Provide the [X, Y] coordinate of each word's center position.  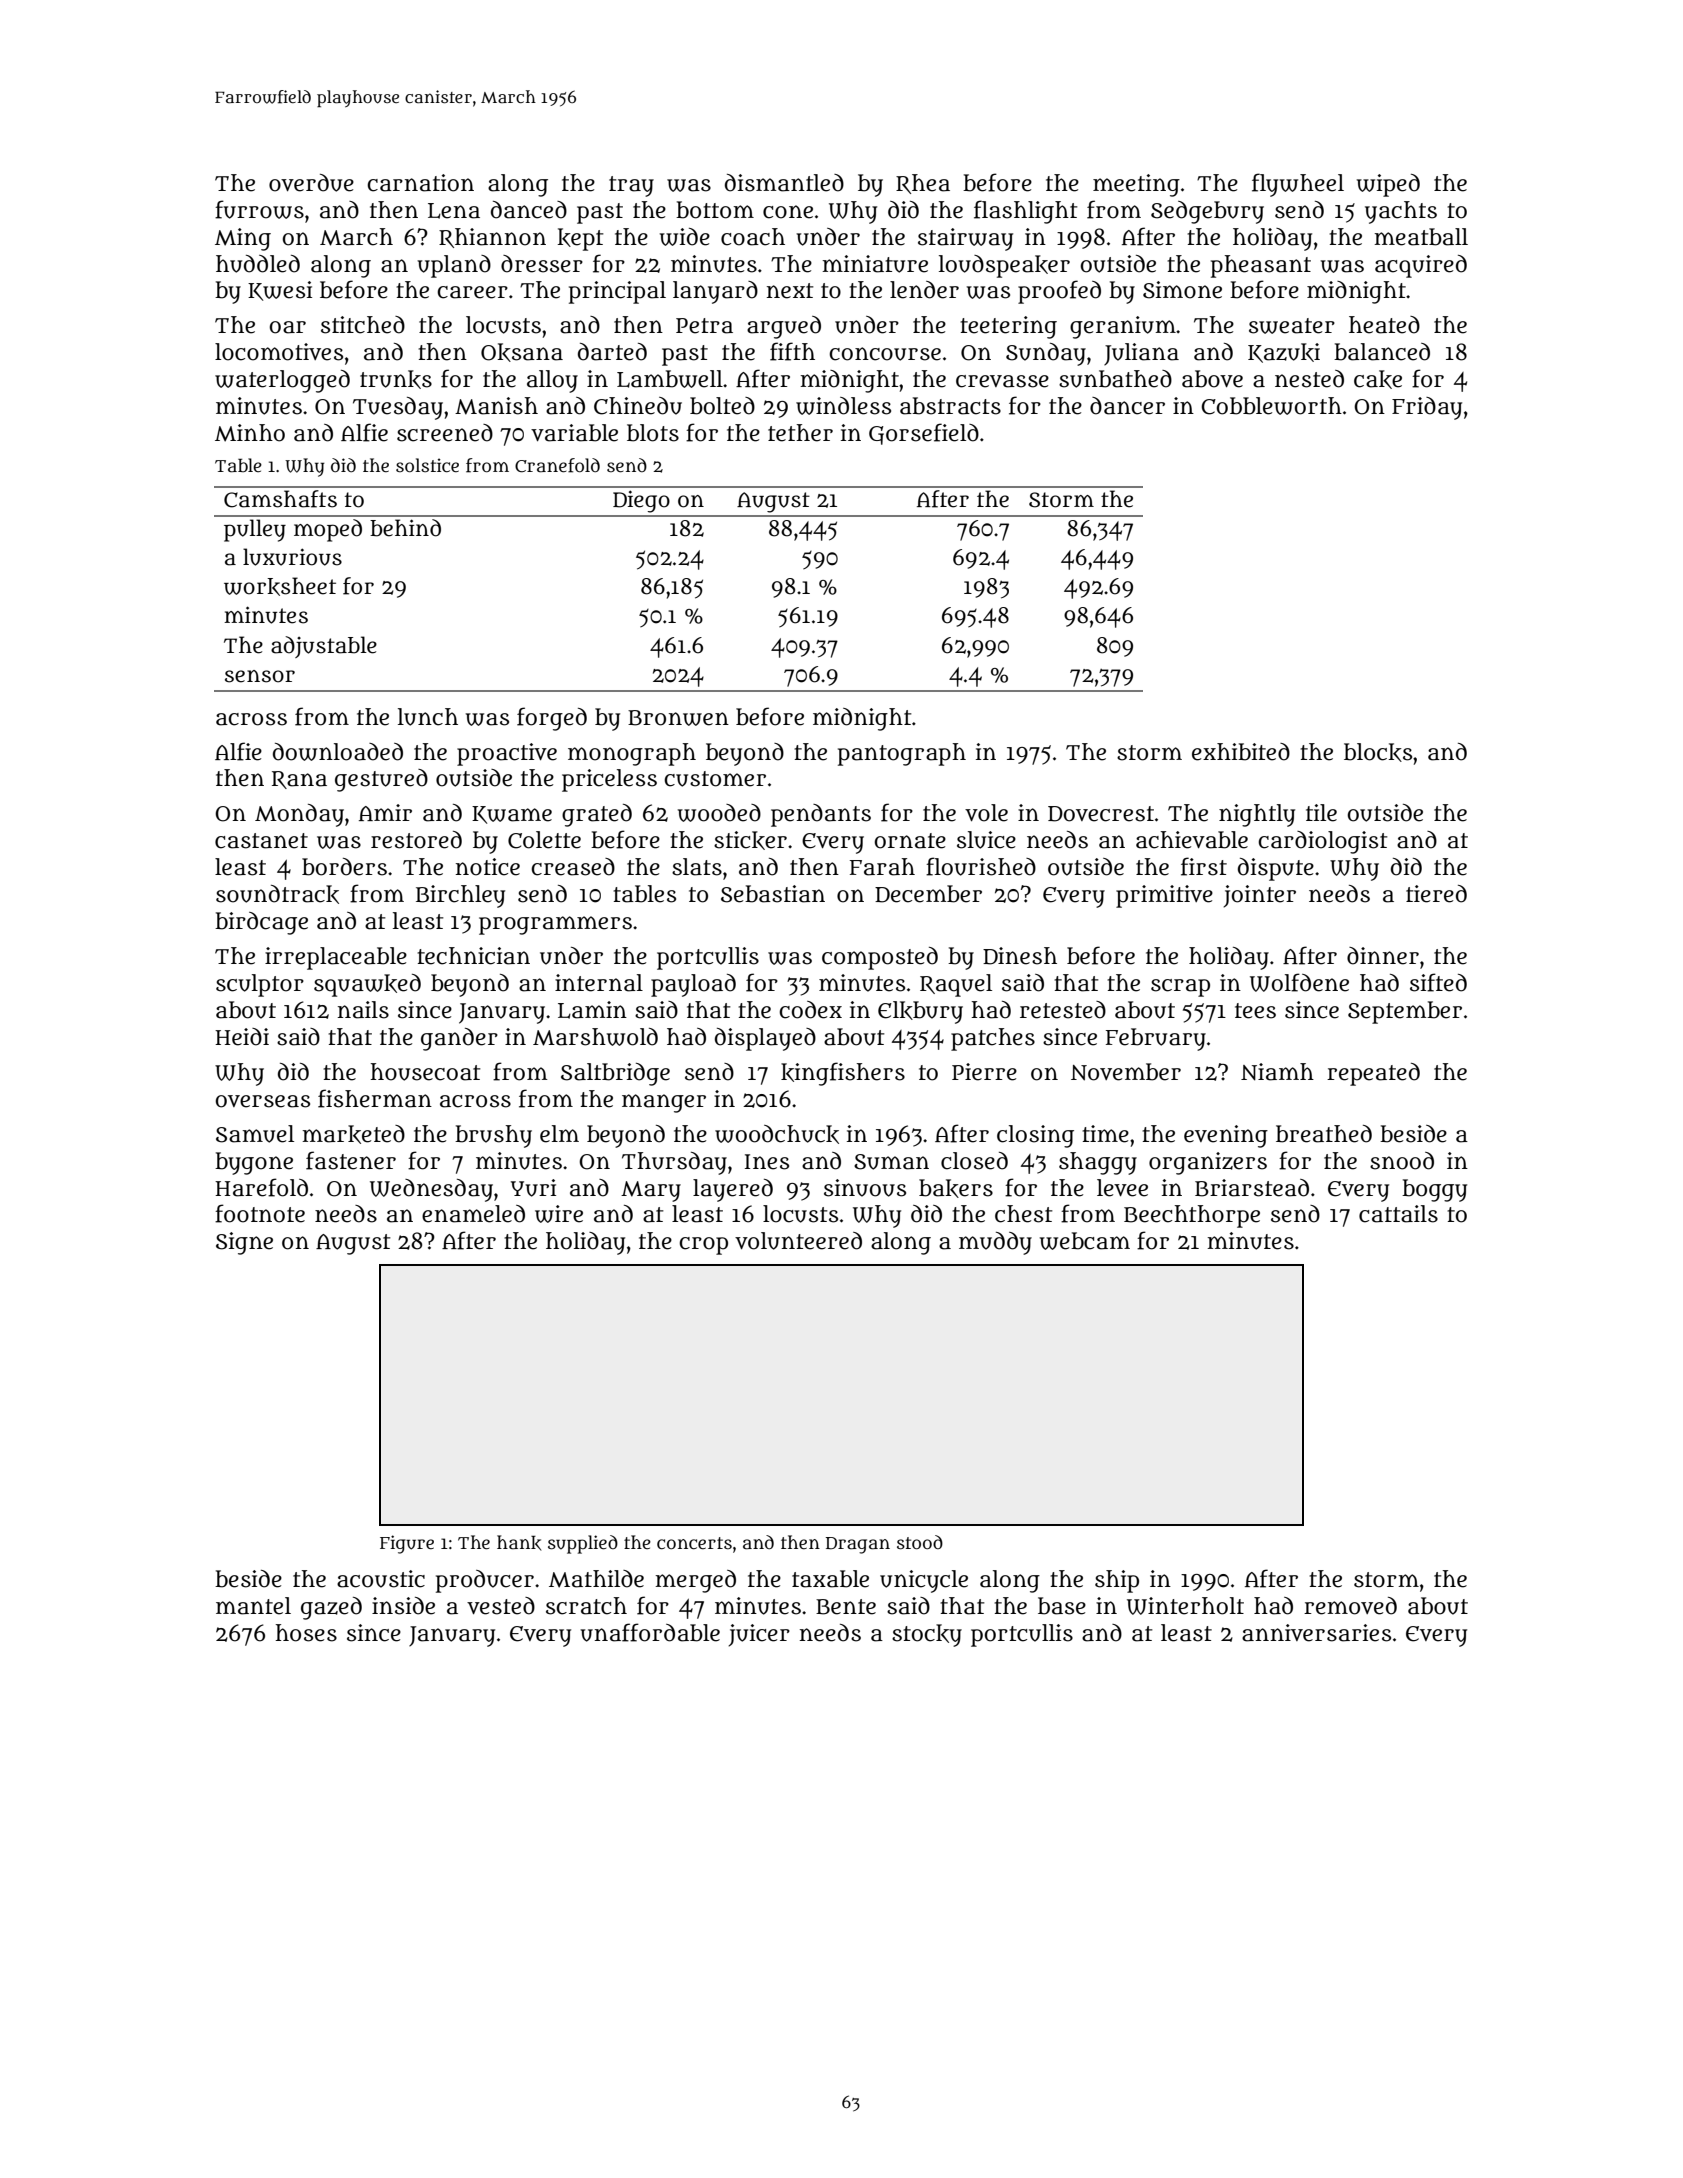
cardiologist [1322, 842]
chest [1023, 1214]
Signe [244, 1243]
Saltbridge [615, 1074]
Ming [243, 239]
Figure [407, 1544]
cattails [1398, 1214]
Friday [1427, 408]
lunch [428, 717]
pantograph [902, 754]
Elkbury [920, 1012]
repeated [1373, 1074]
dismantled [784, 183]
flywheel [1298, 185]
